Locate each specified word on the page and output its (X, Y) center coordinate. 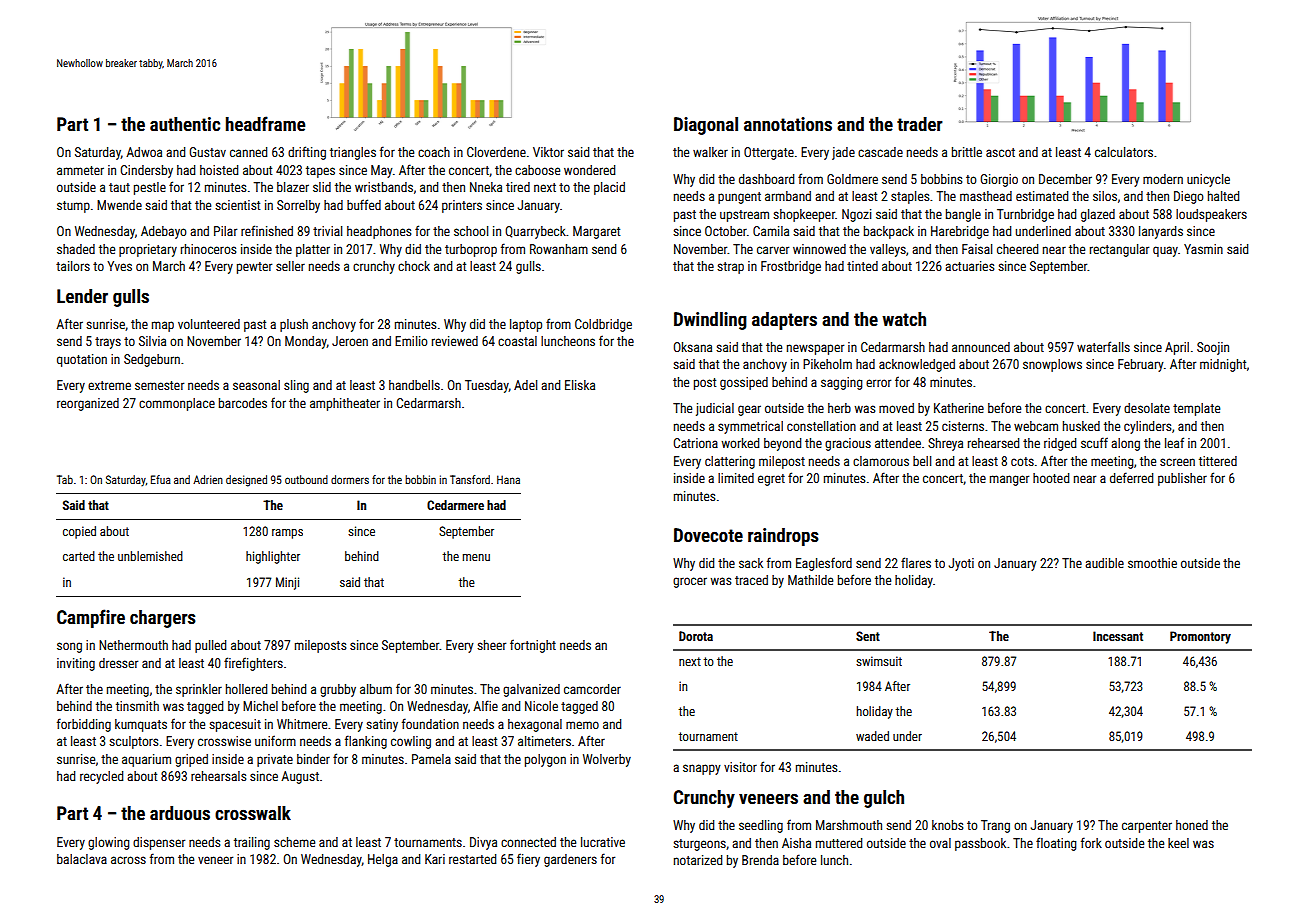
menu (476, 557)
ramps (287, 534)
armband (788, 196)
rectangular (1119, 250)
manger (1009, 480)
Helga (383, 860)
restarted (472, 859)
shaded (76, 249)
